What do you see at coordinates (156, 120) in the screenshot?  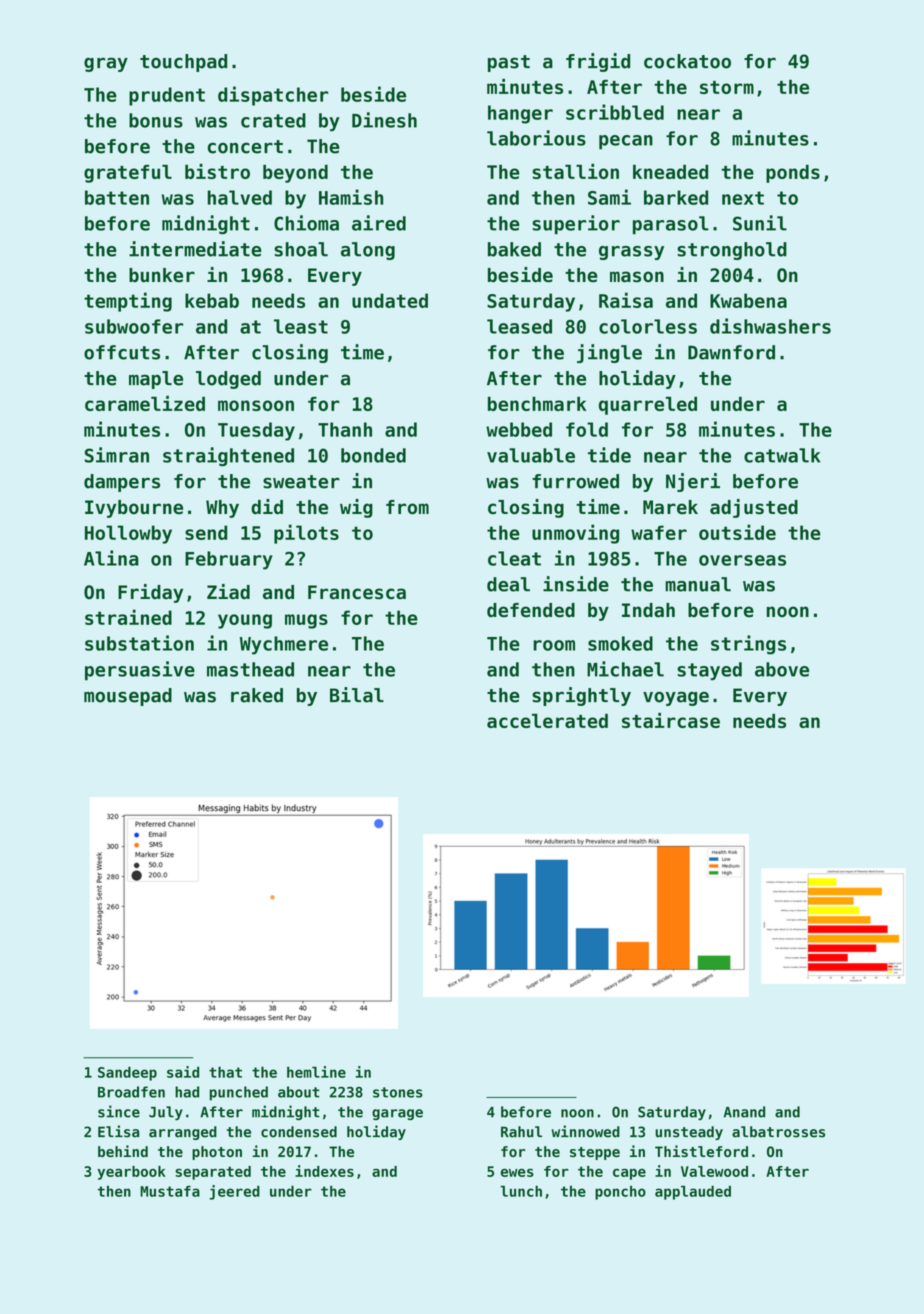 I see `bonus` at bounding box center [156, 120].
